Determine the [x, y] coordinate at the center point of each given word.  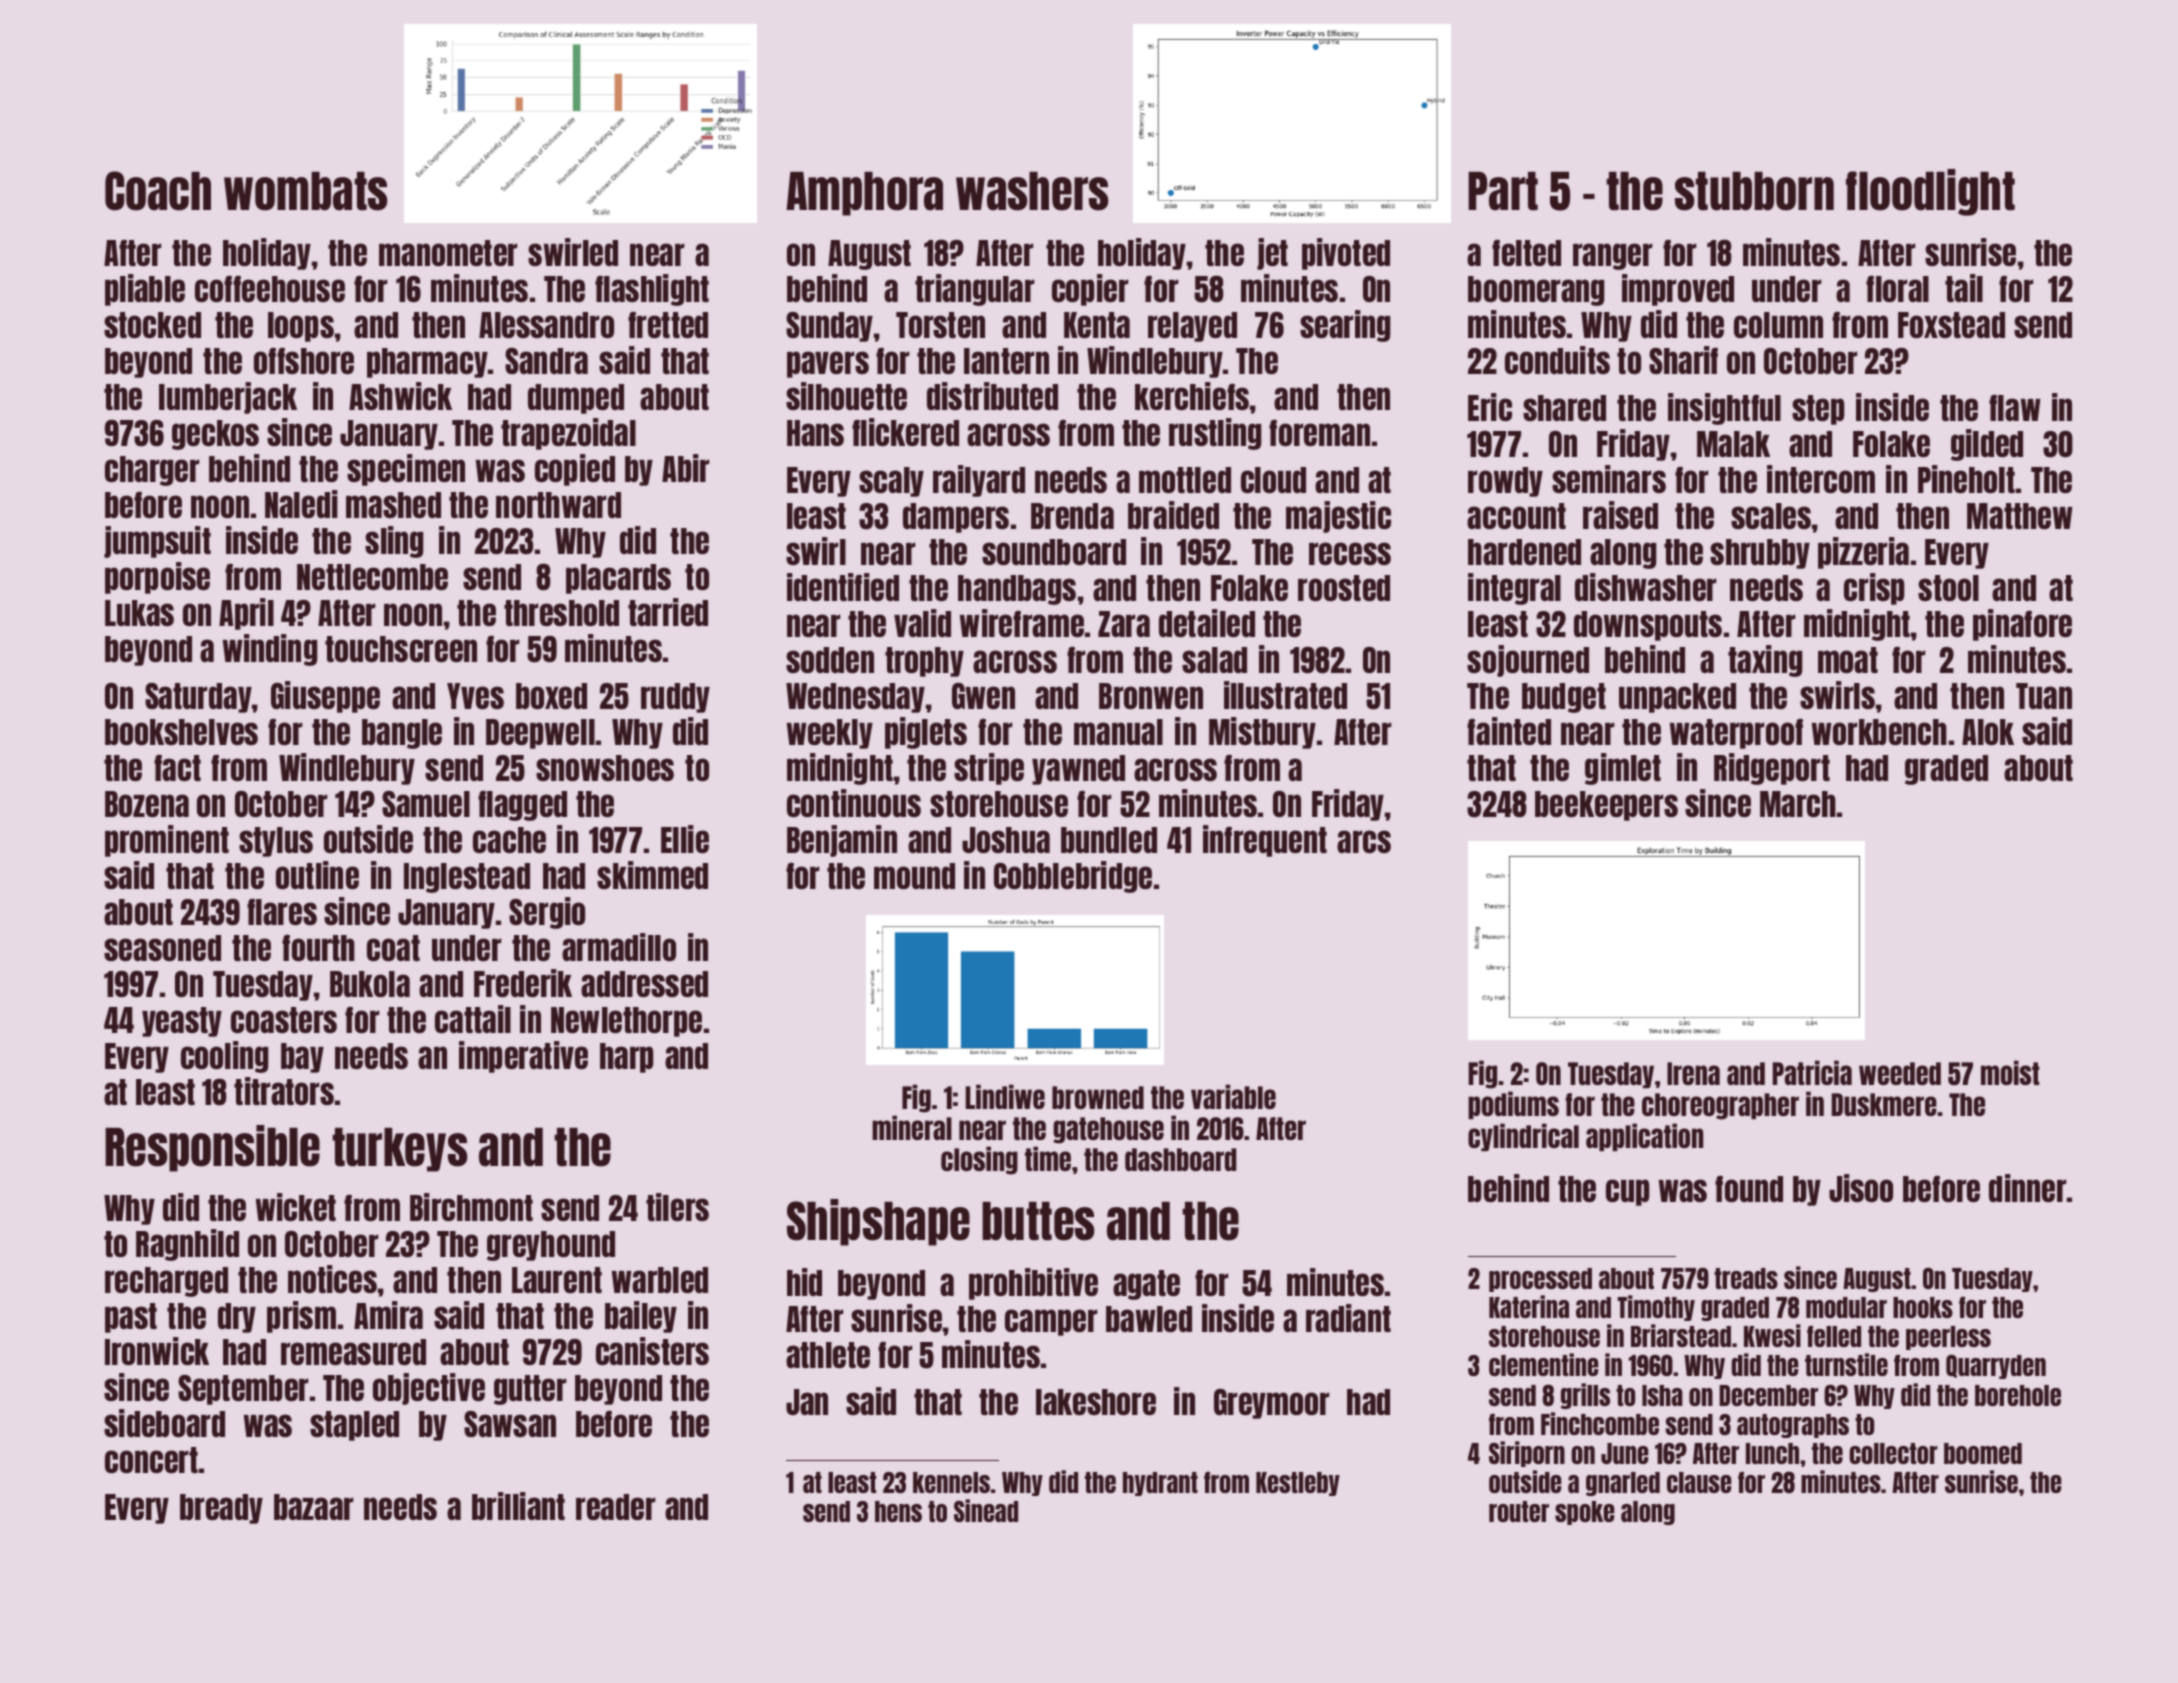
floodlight [1930, 192]
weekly [830, 734]
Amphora [864, 194]
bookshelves [181, 732]
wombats [306, 191]
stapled [354, 1426]
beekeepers [1606, 806]
